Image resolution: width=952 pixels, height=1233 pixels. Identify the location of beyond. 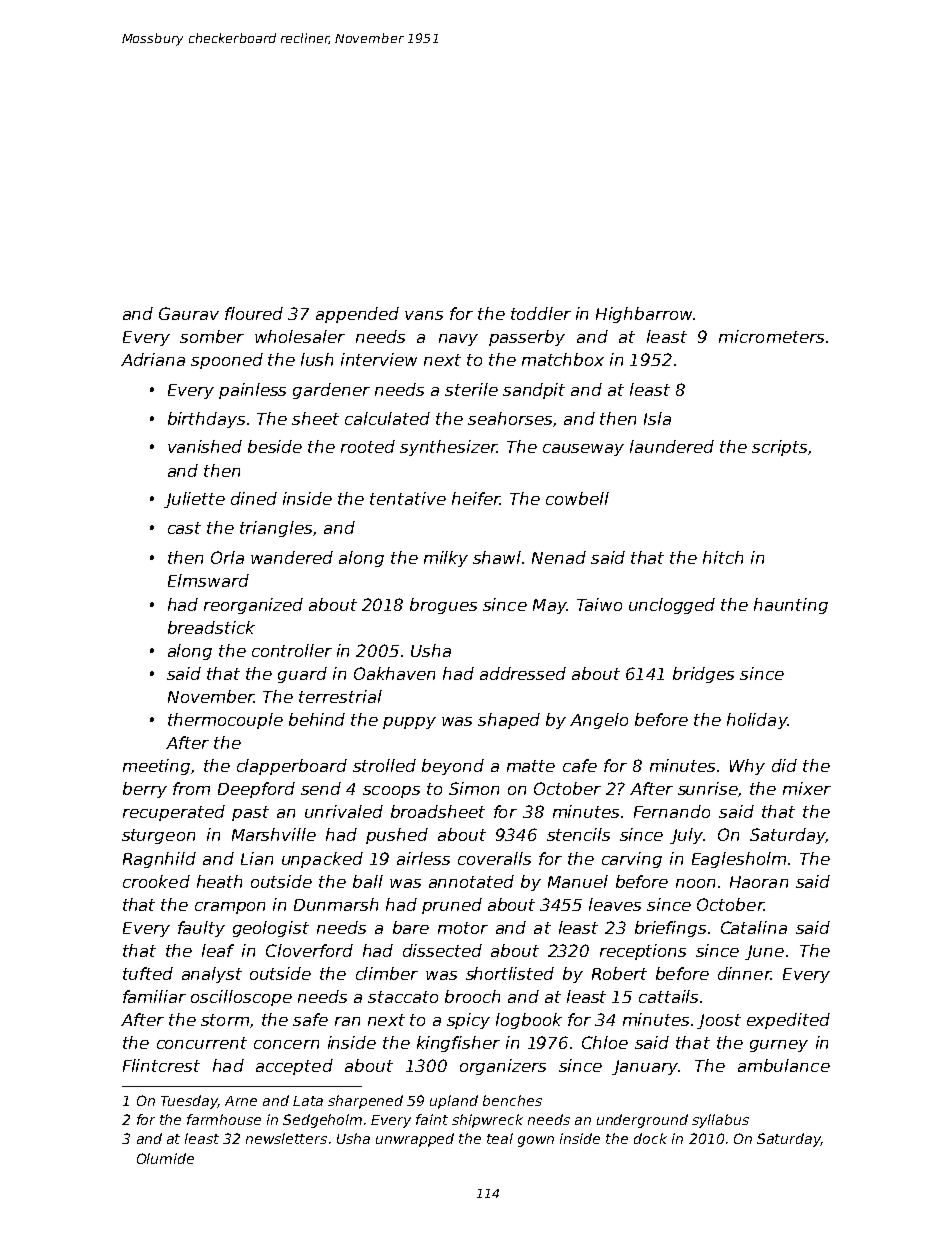
(453, 767).
